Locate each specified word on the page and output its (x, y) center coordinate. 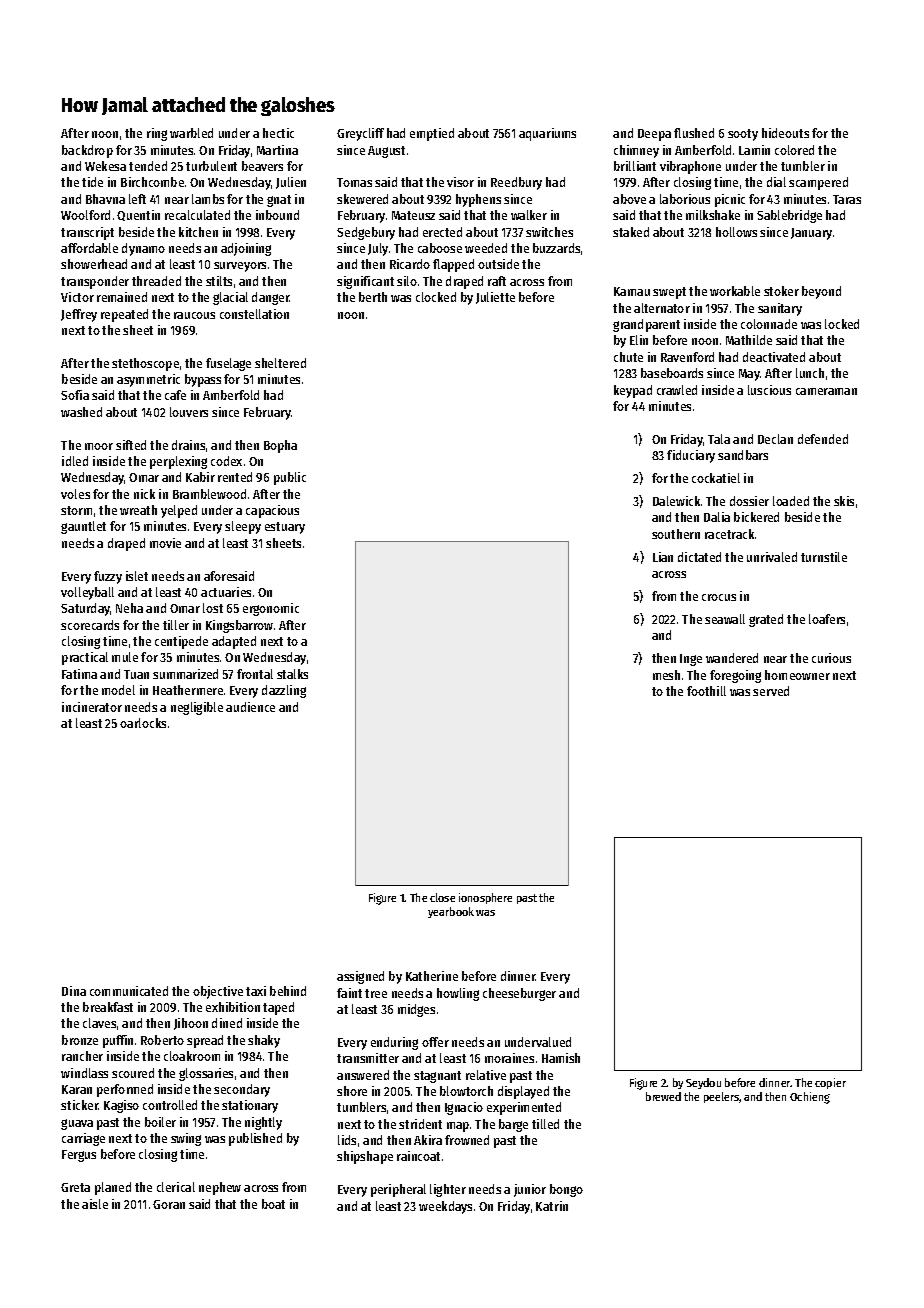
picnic (730, 200)
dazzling (284, 691)
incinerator (92, 707)
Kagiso (121, 1106)
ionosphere (485, 898)
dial (776, 182)
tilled (545, 1124)
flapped (453, 265)
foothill (706, 691)
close (442, 897)
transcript (87, 233)
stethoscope (145, 364)
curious (831, 658)
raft (497, 281)
